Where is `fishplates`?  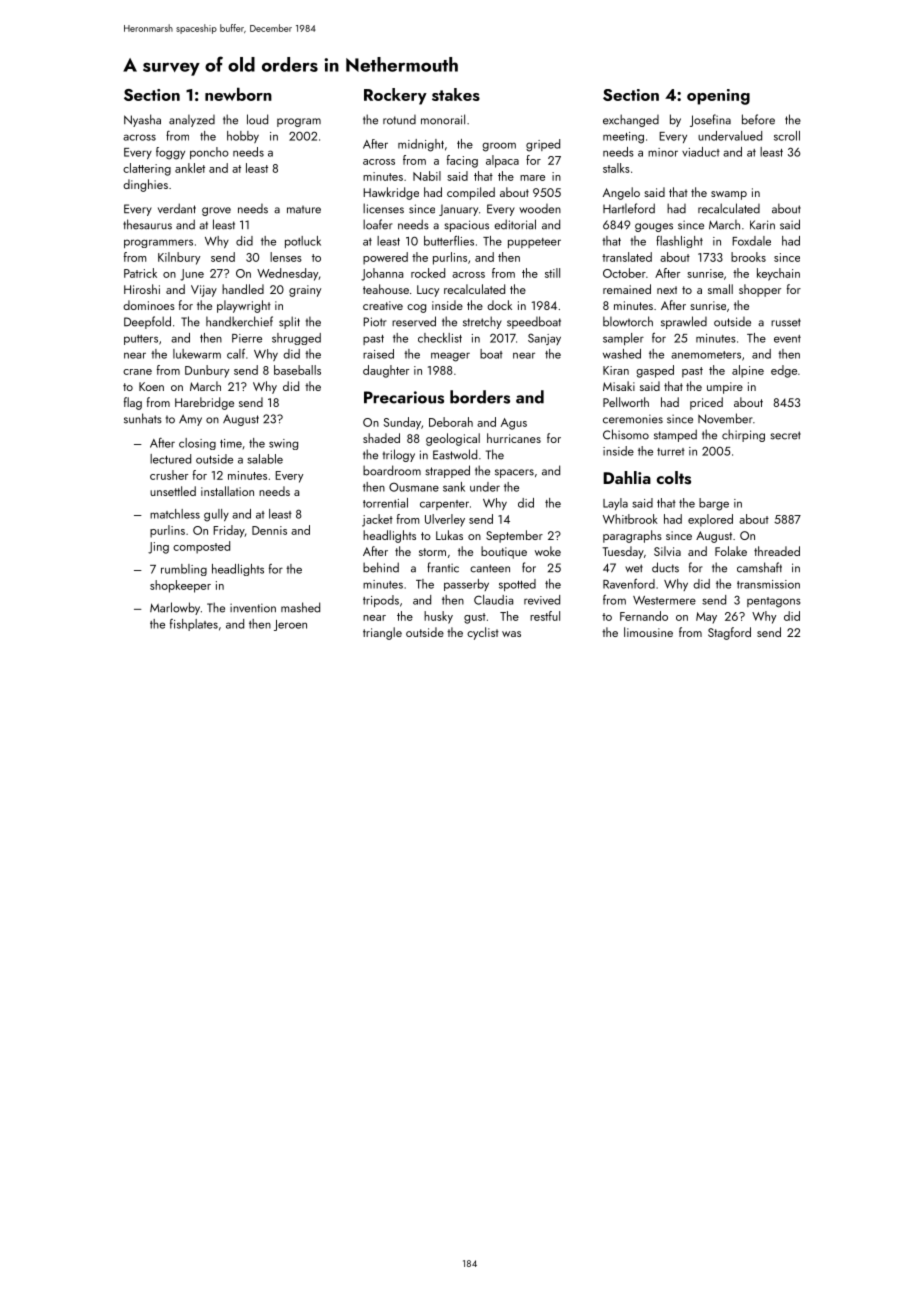
fishplates is located at coordinates (194, 625).
